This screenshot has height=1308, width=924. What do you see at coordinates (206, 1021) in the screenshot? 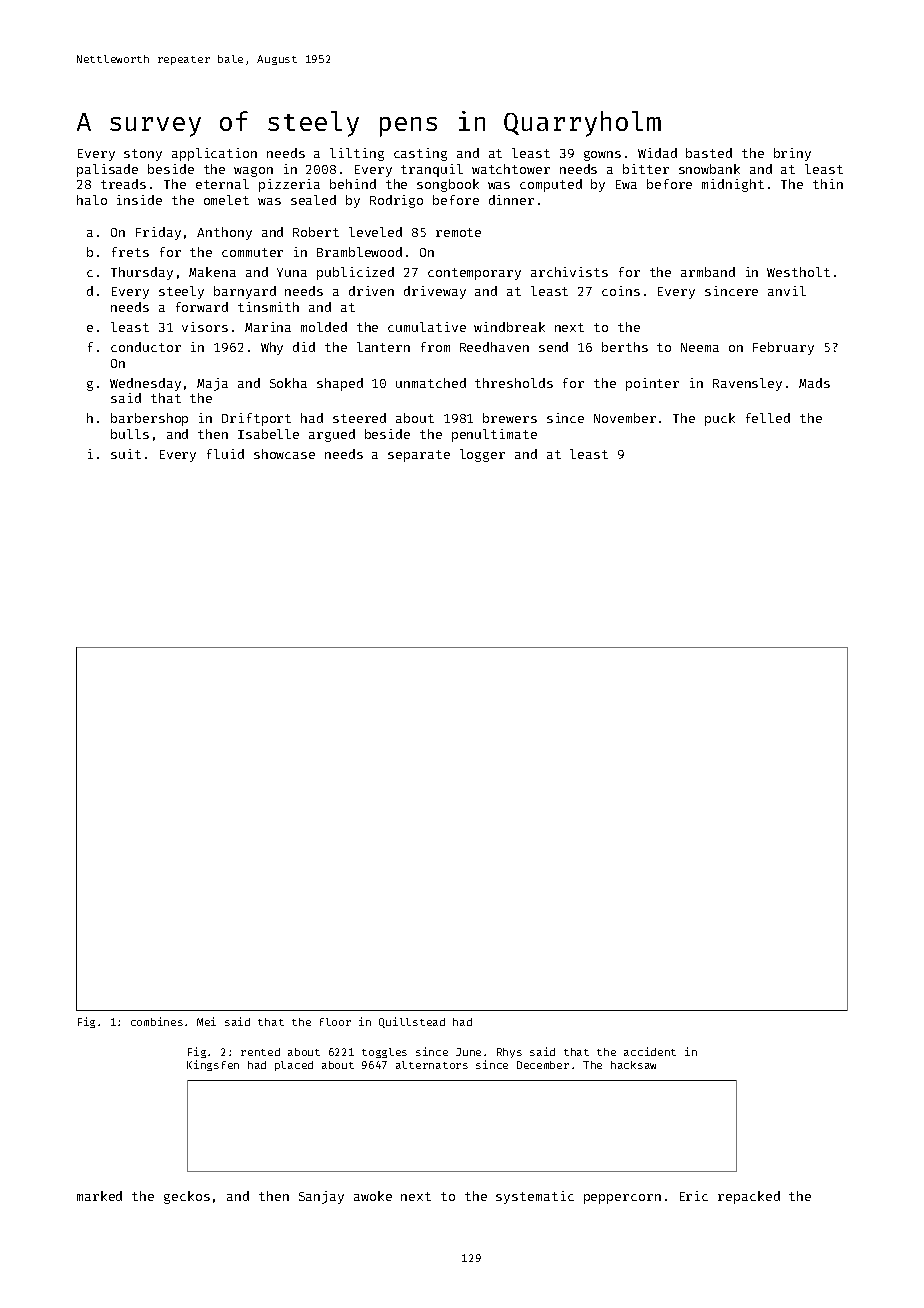
I see `Mei` at bounding box center [206, 1021].
